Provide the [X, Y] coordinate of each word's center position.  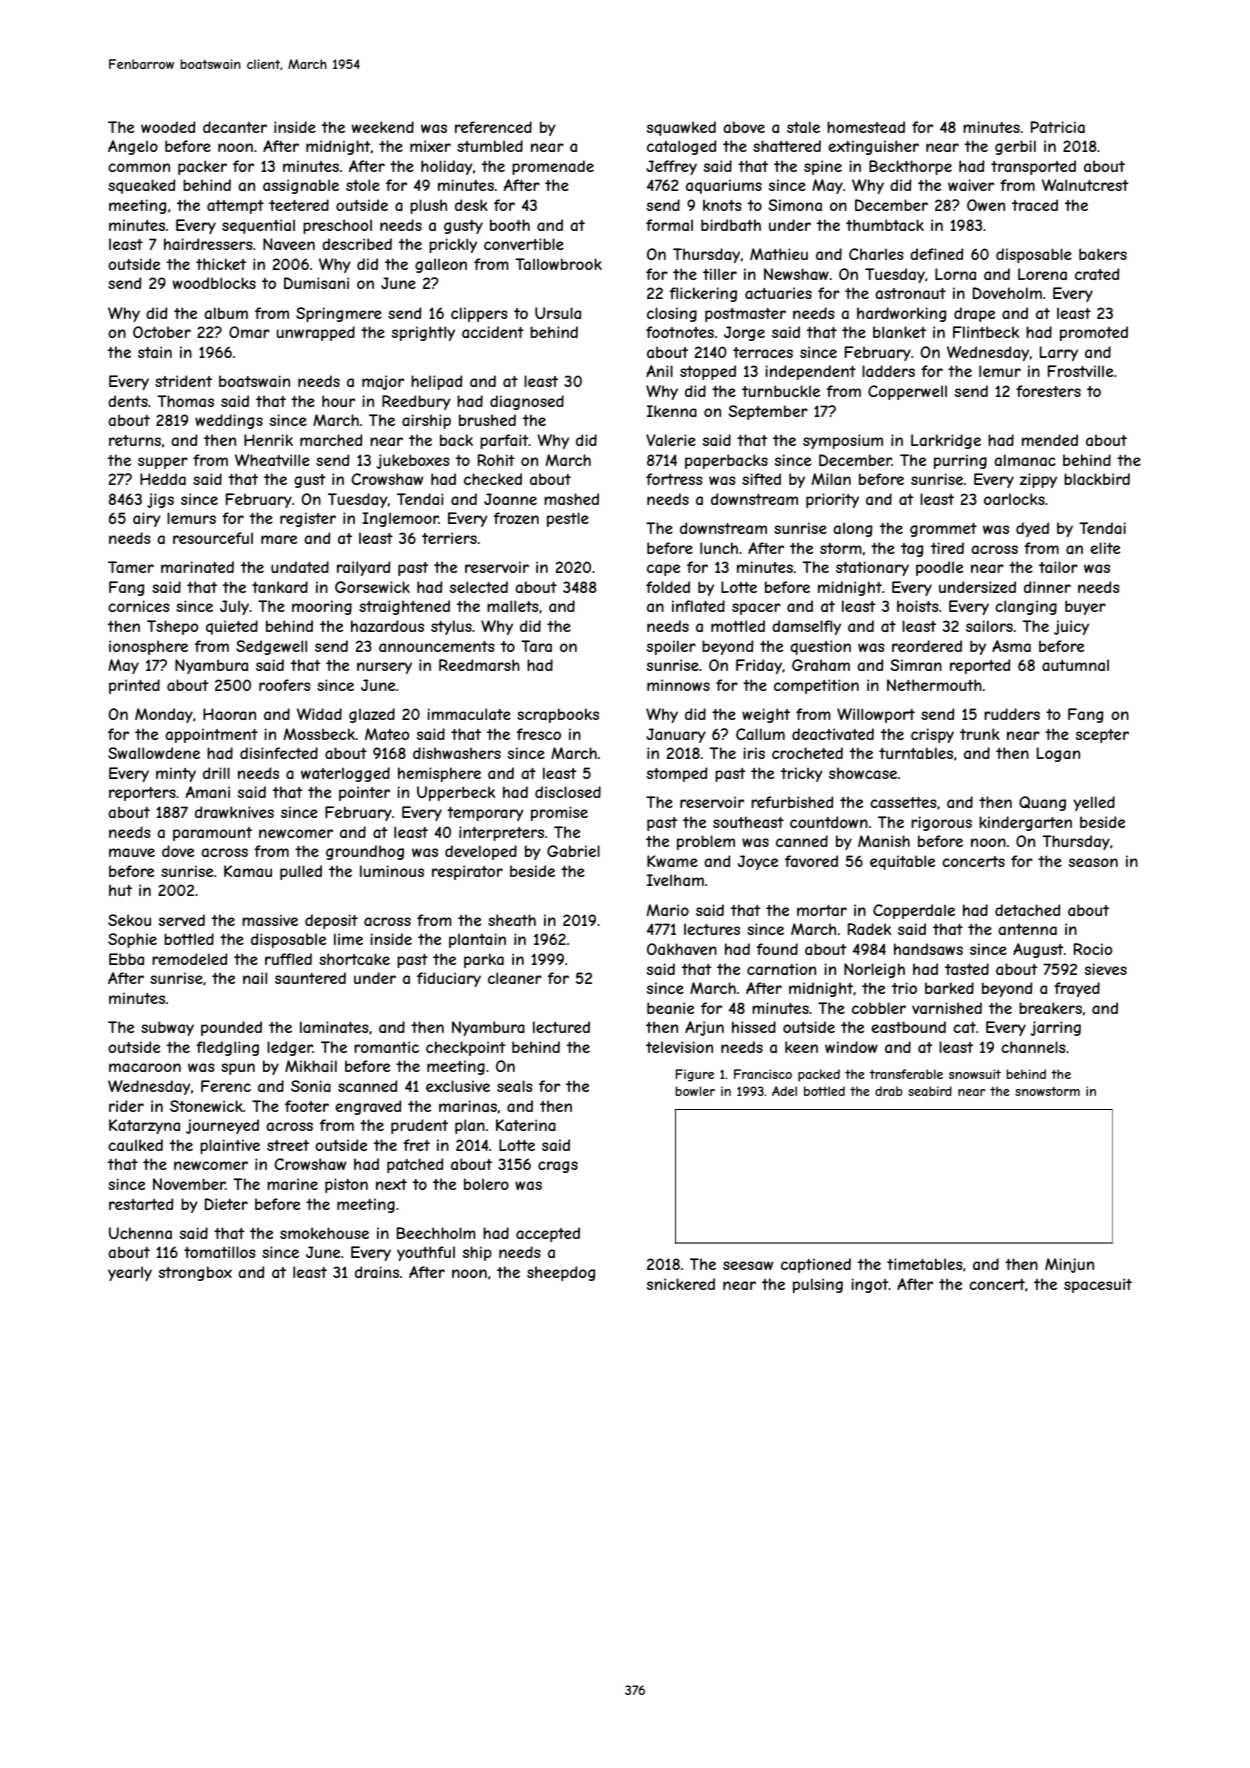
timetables [925, 1264]
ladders [888, 371]
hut [120, 890]
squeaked [141, 186]
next [391, 1184]
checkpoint [465, 1048]
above [744, 127]
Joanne [510, 499]
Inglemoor [400, 519]
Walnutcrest [1085, 185]
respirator [467, 872]
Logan [1058, 754]
